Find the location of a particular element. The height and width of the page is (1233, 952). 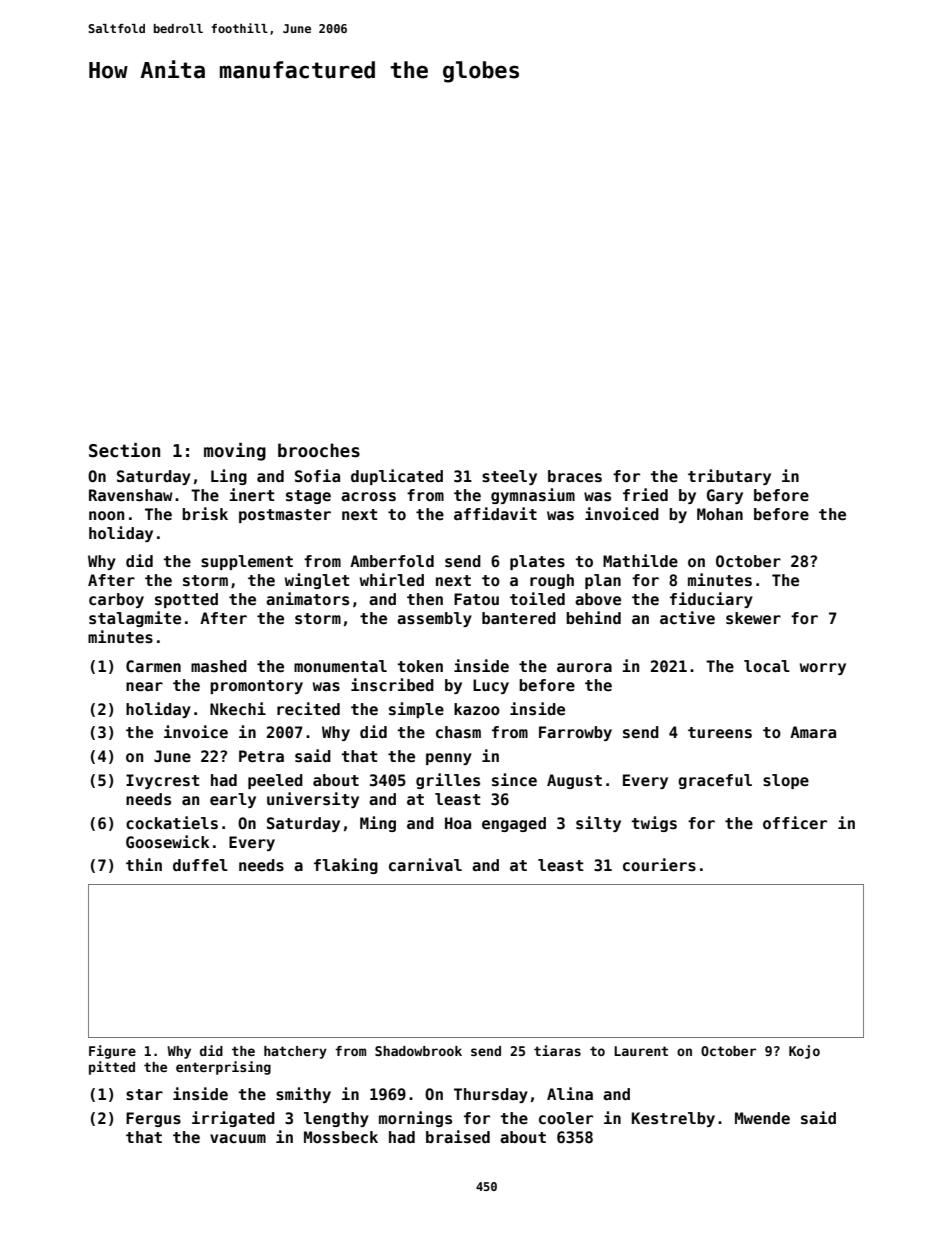

vacuum is located at coordinates (238, 1138).
